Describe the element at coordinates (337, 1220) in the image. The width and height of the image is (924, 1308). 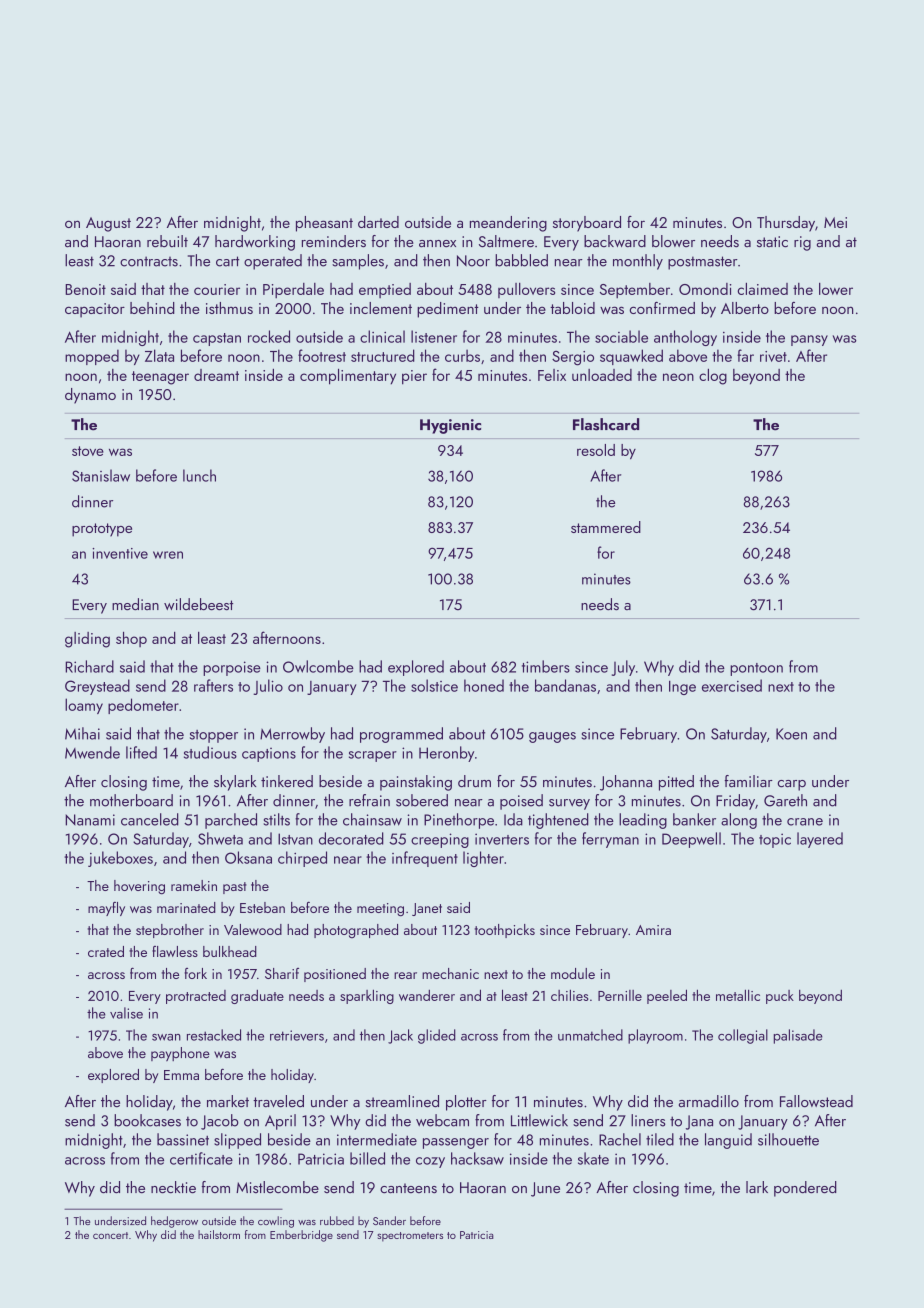
I see `rubbed` at that location.
